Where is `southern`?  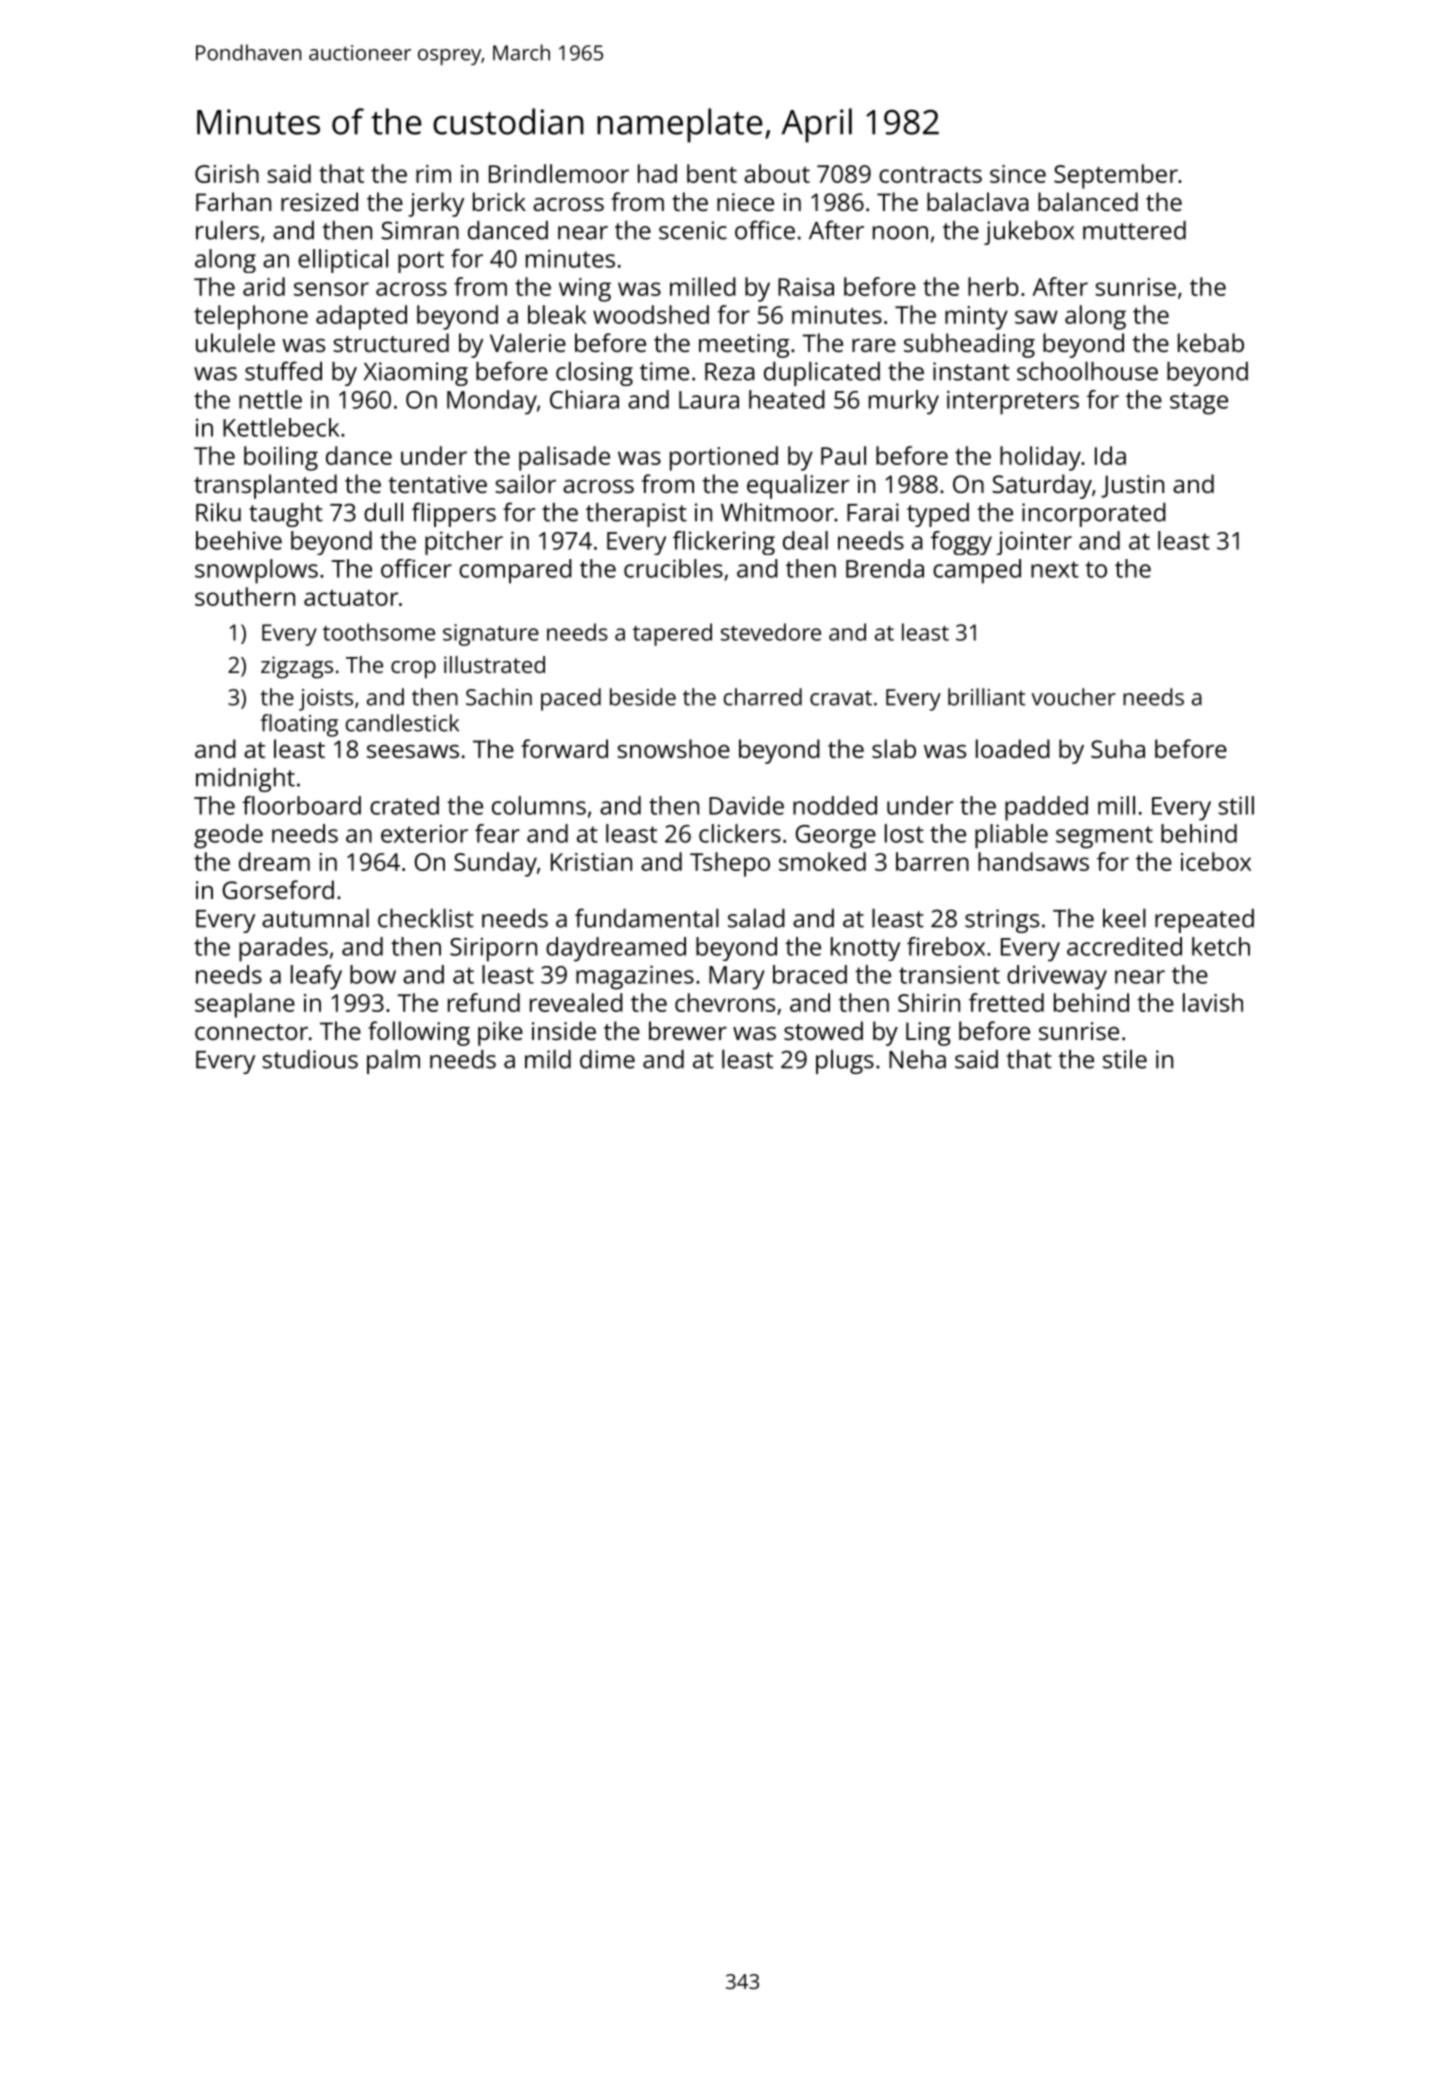
southern is located at coordinates (245, 596).
